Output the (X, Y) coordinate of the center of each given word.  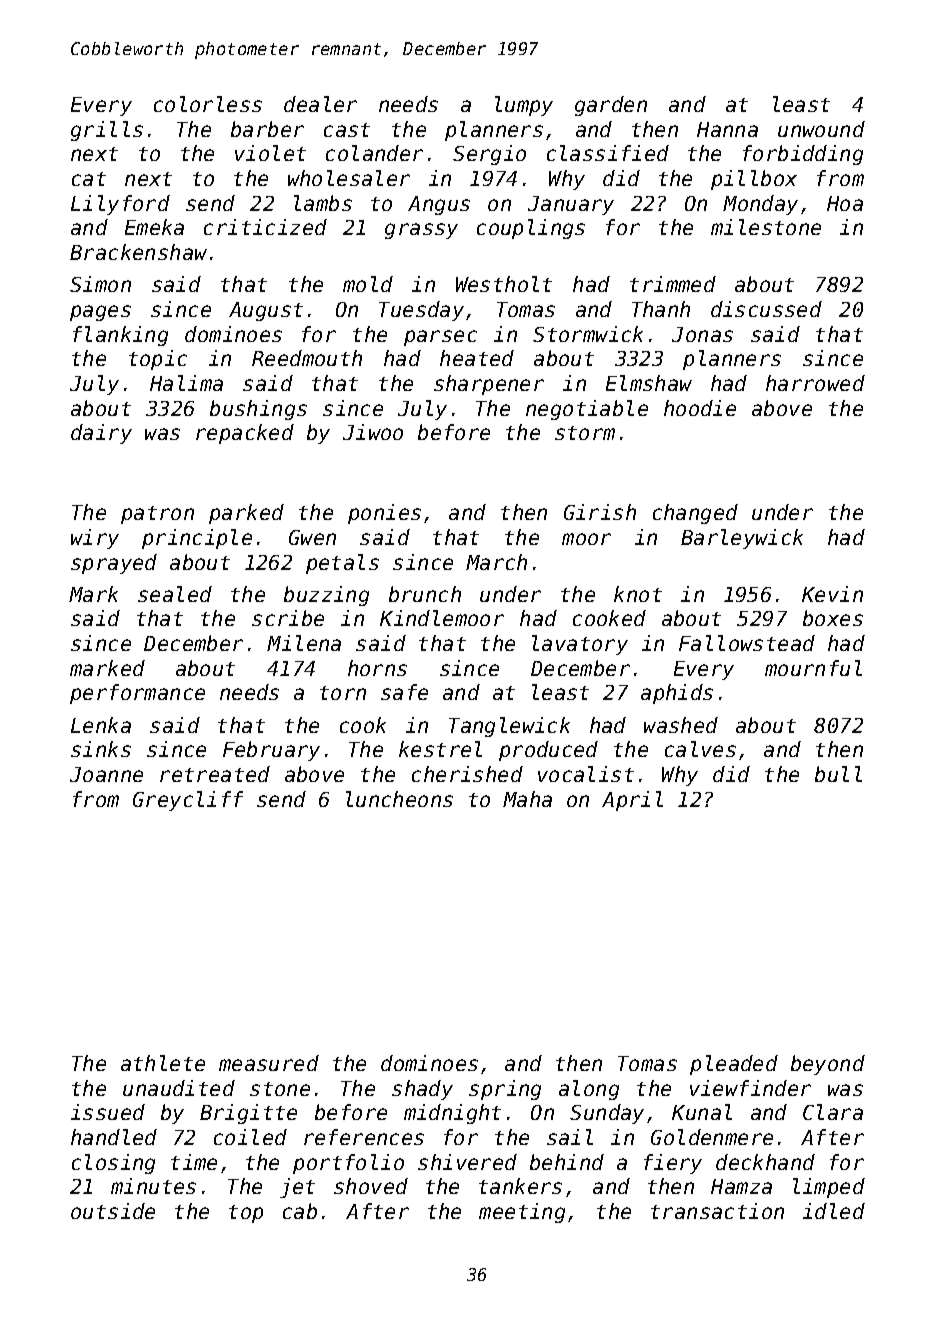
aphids (677, 694)
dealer (320, 104)
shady (422, 1090)
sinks (101, 749)
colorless (208, 104)
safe (404, 692)
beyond (828, 1065)
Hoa (845, 203)
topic (158, 360)
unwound (821, 129)
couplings (531, 229)
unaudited (179, 1088)
